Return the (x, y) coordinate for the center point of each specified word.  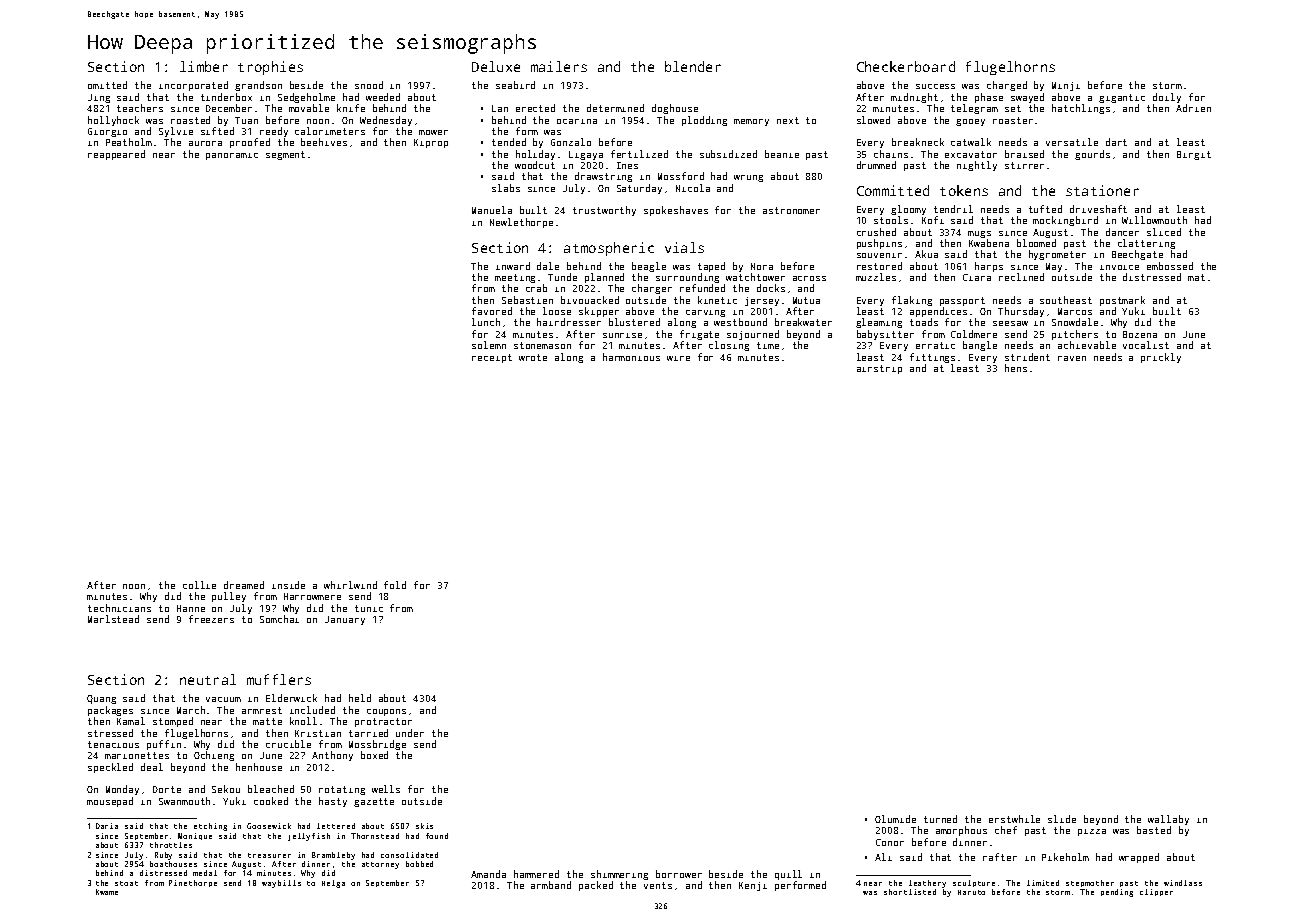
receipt (492, 358)
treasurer (269, 855)
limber (204, 66)
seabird (515, 85)
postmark (1122, 301)
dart (1116, 142)
